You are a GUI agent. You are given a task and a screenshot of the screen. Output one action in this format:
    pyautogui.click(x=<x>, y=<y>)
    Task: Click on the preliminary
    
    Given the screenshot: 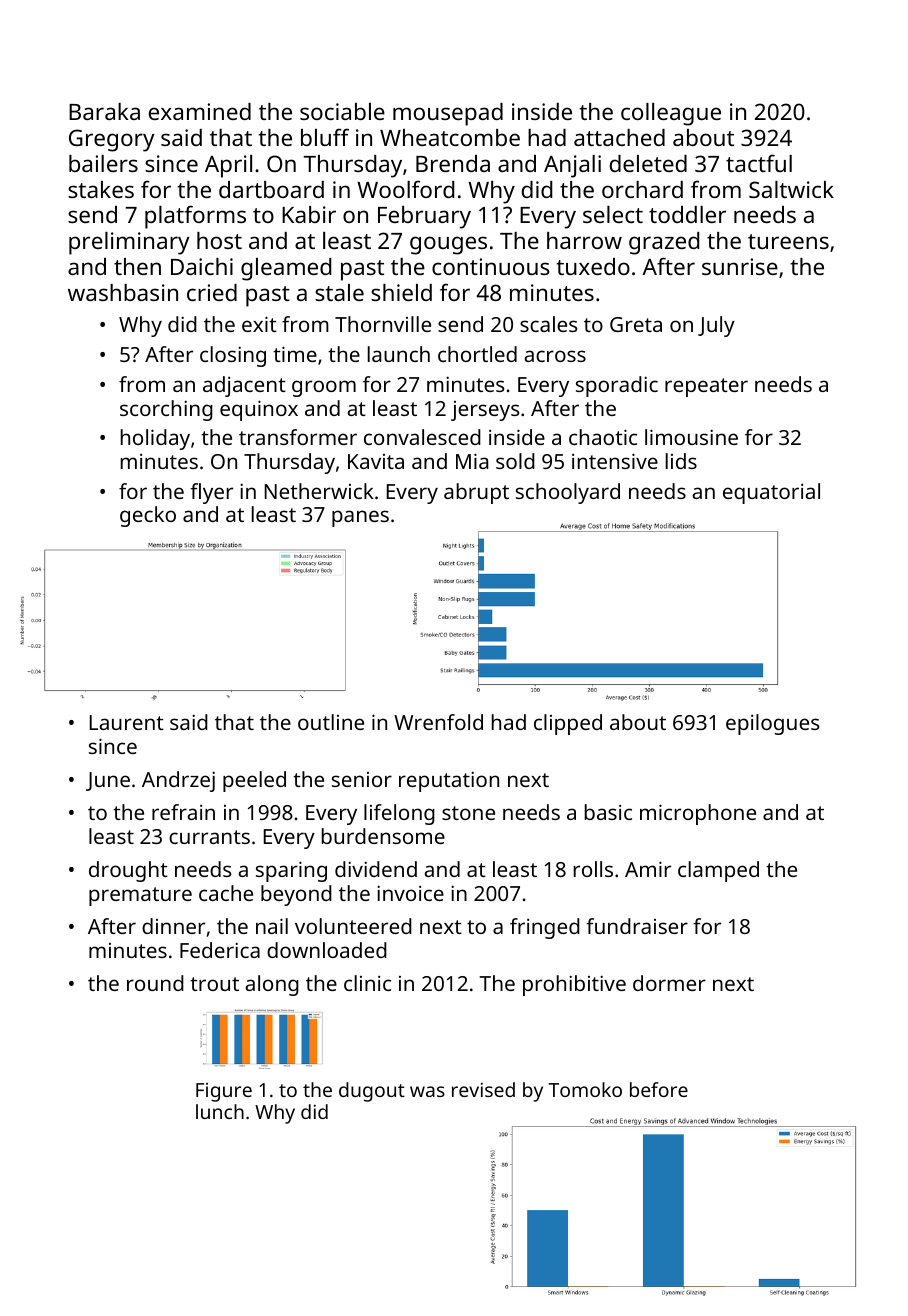 What is the action you would take?
    pyautogui.click(x=129, y=243)
